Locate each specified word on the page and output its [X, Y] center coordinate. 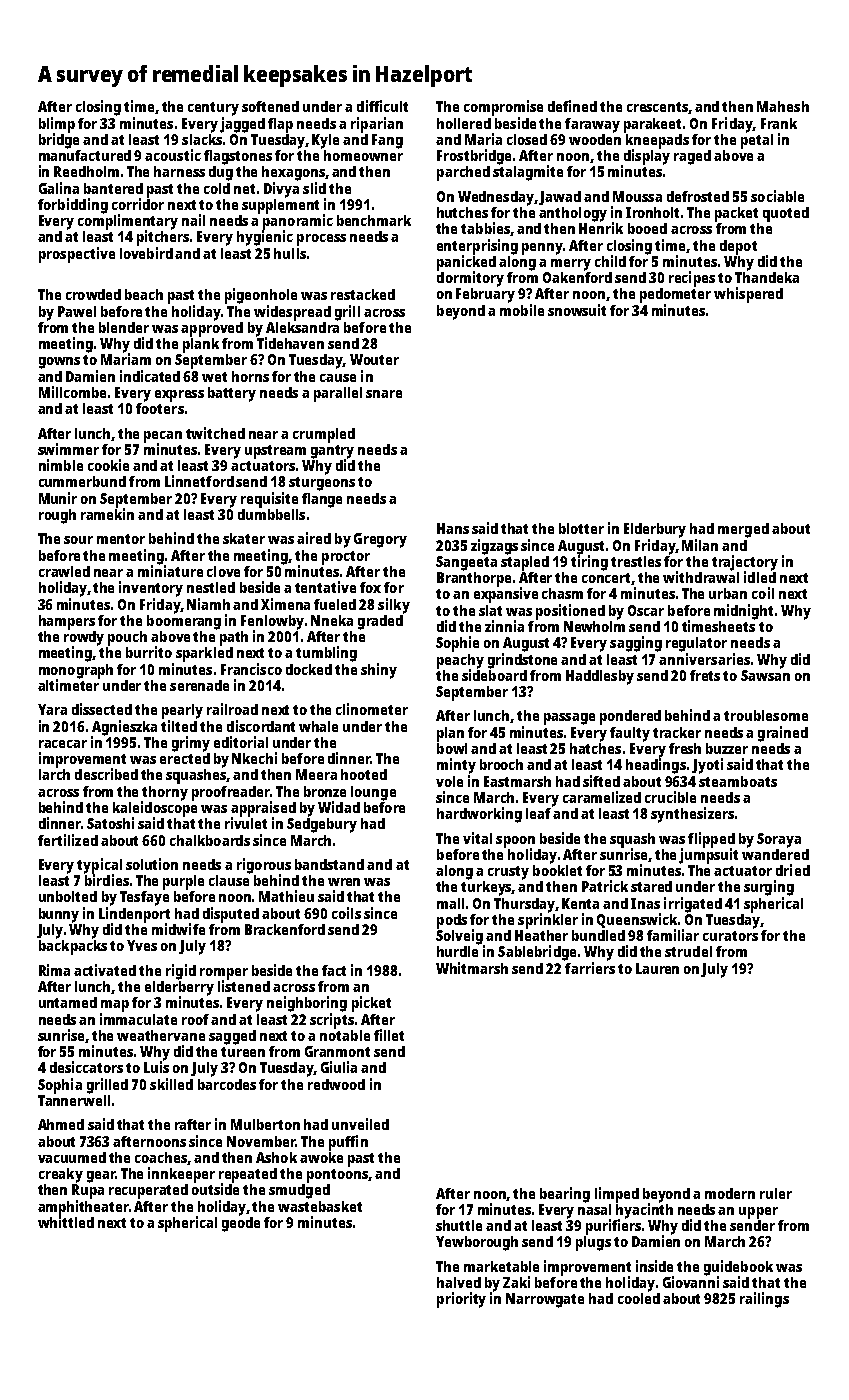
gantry [332, 452]
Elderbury [655, 530]
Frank [779, 123]
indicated [150, 376]
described [106, 774]
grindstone [522, 661]
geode [241, 1224]
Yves [142, 945]
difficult [382, 106]
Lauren [657, 968]
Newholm [594, 626]
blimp [57, 125]
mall [450, 903]
